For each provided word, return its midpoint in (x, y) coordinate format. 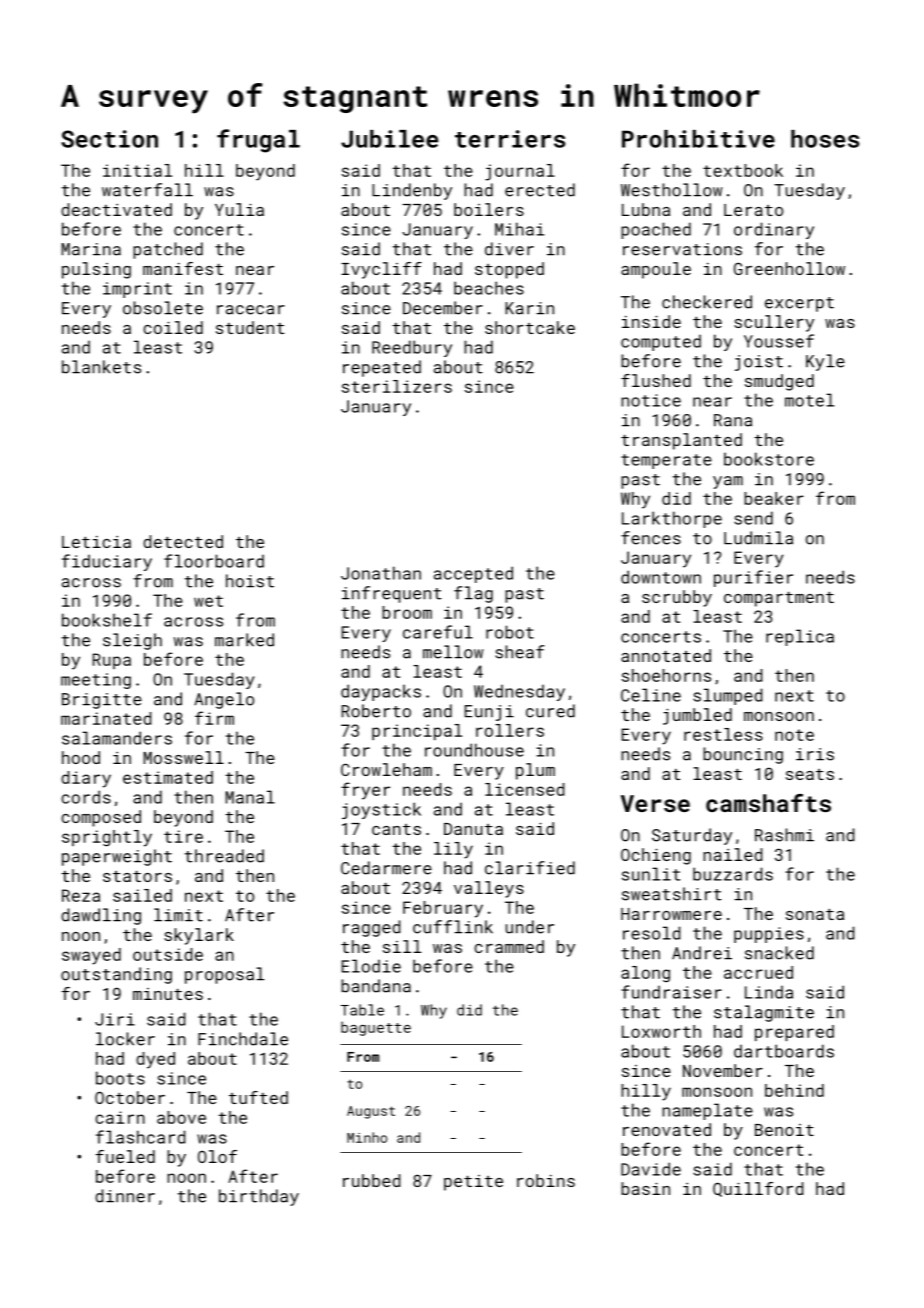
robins (546, 1180)
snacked (779, 953)
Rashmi (784, 835)
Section (109, 139)
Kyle (825, 362)
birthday (259, 1197)
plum (535, 771)
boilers (489, 209)
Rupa (112, 661)
